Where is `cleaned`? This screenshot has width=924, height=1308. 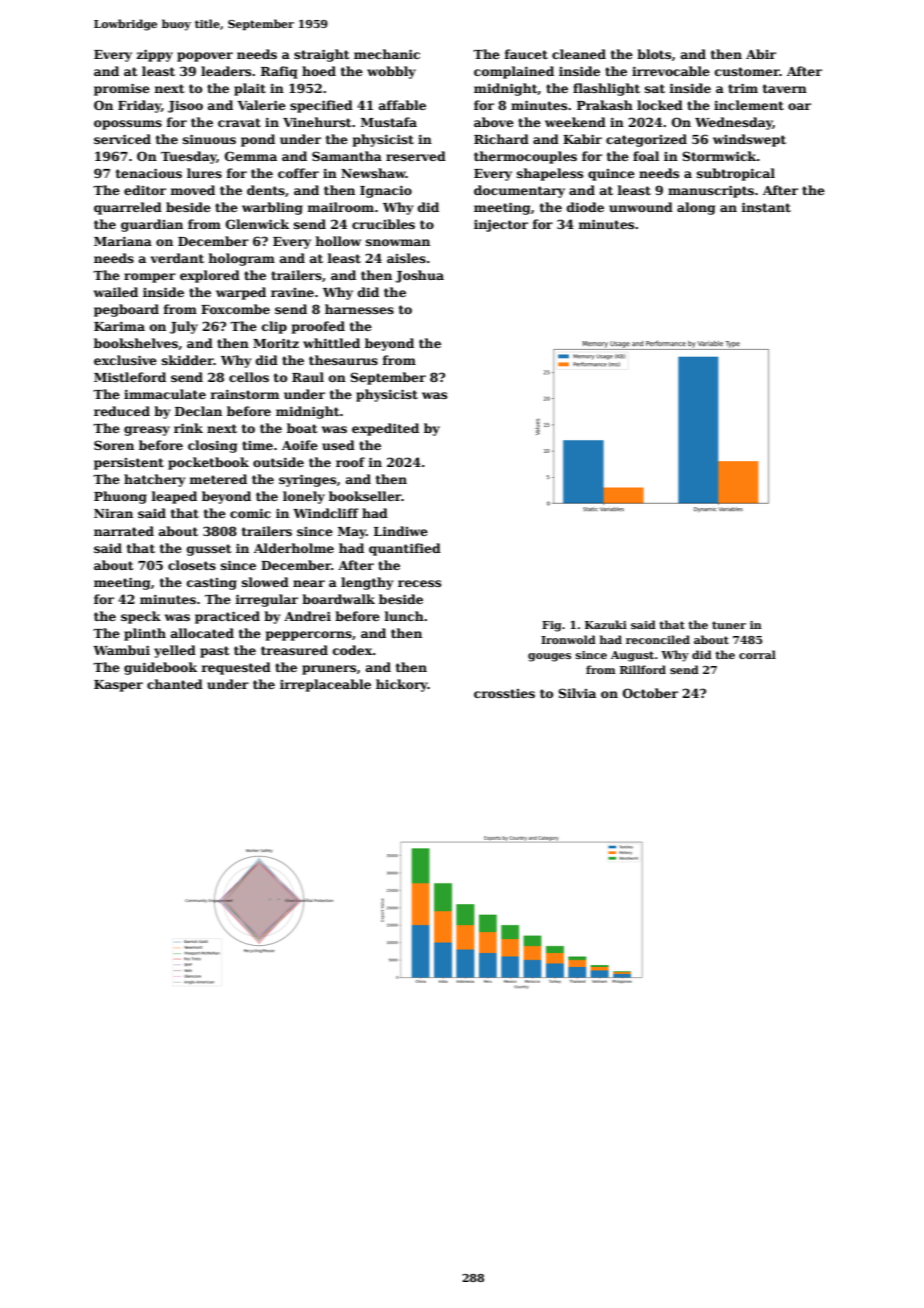
cleaned is located at coordinates (579, 54).
